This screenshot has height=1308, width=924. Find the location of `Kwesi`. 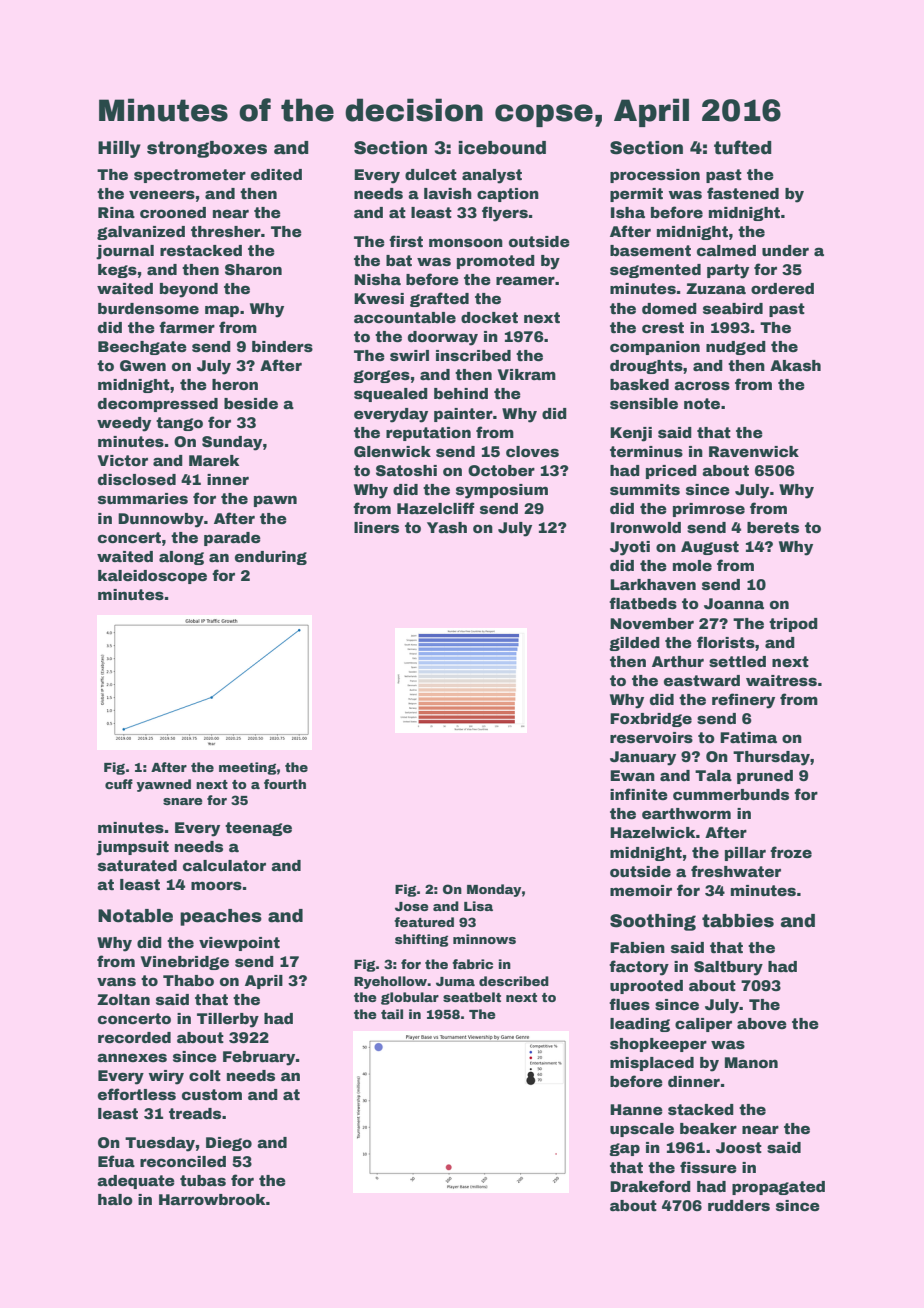

Kwesi is located at coordinates (379, 298).
